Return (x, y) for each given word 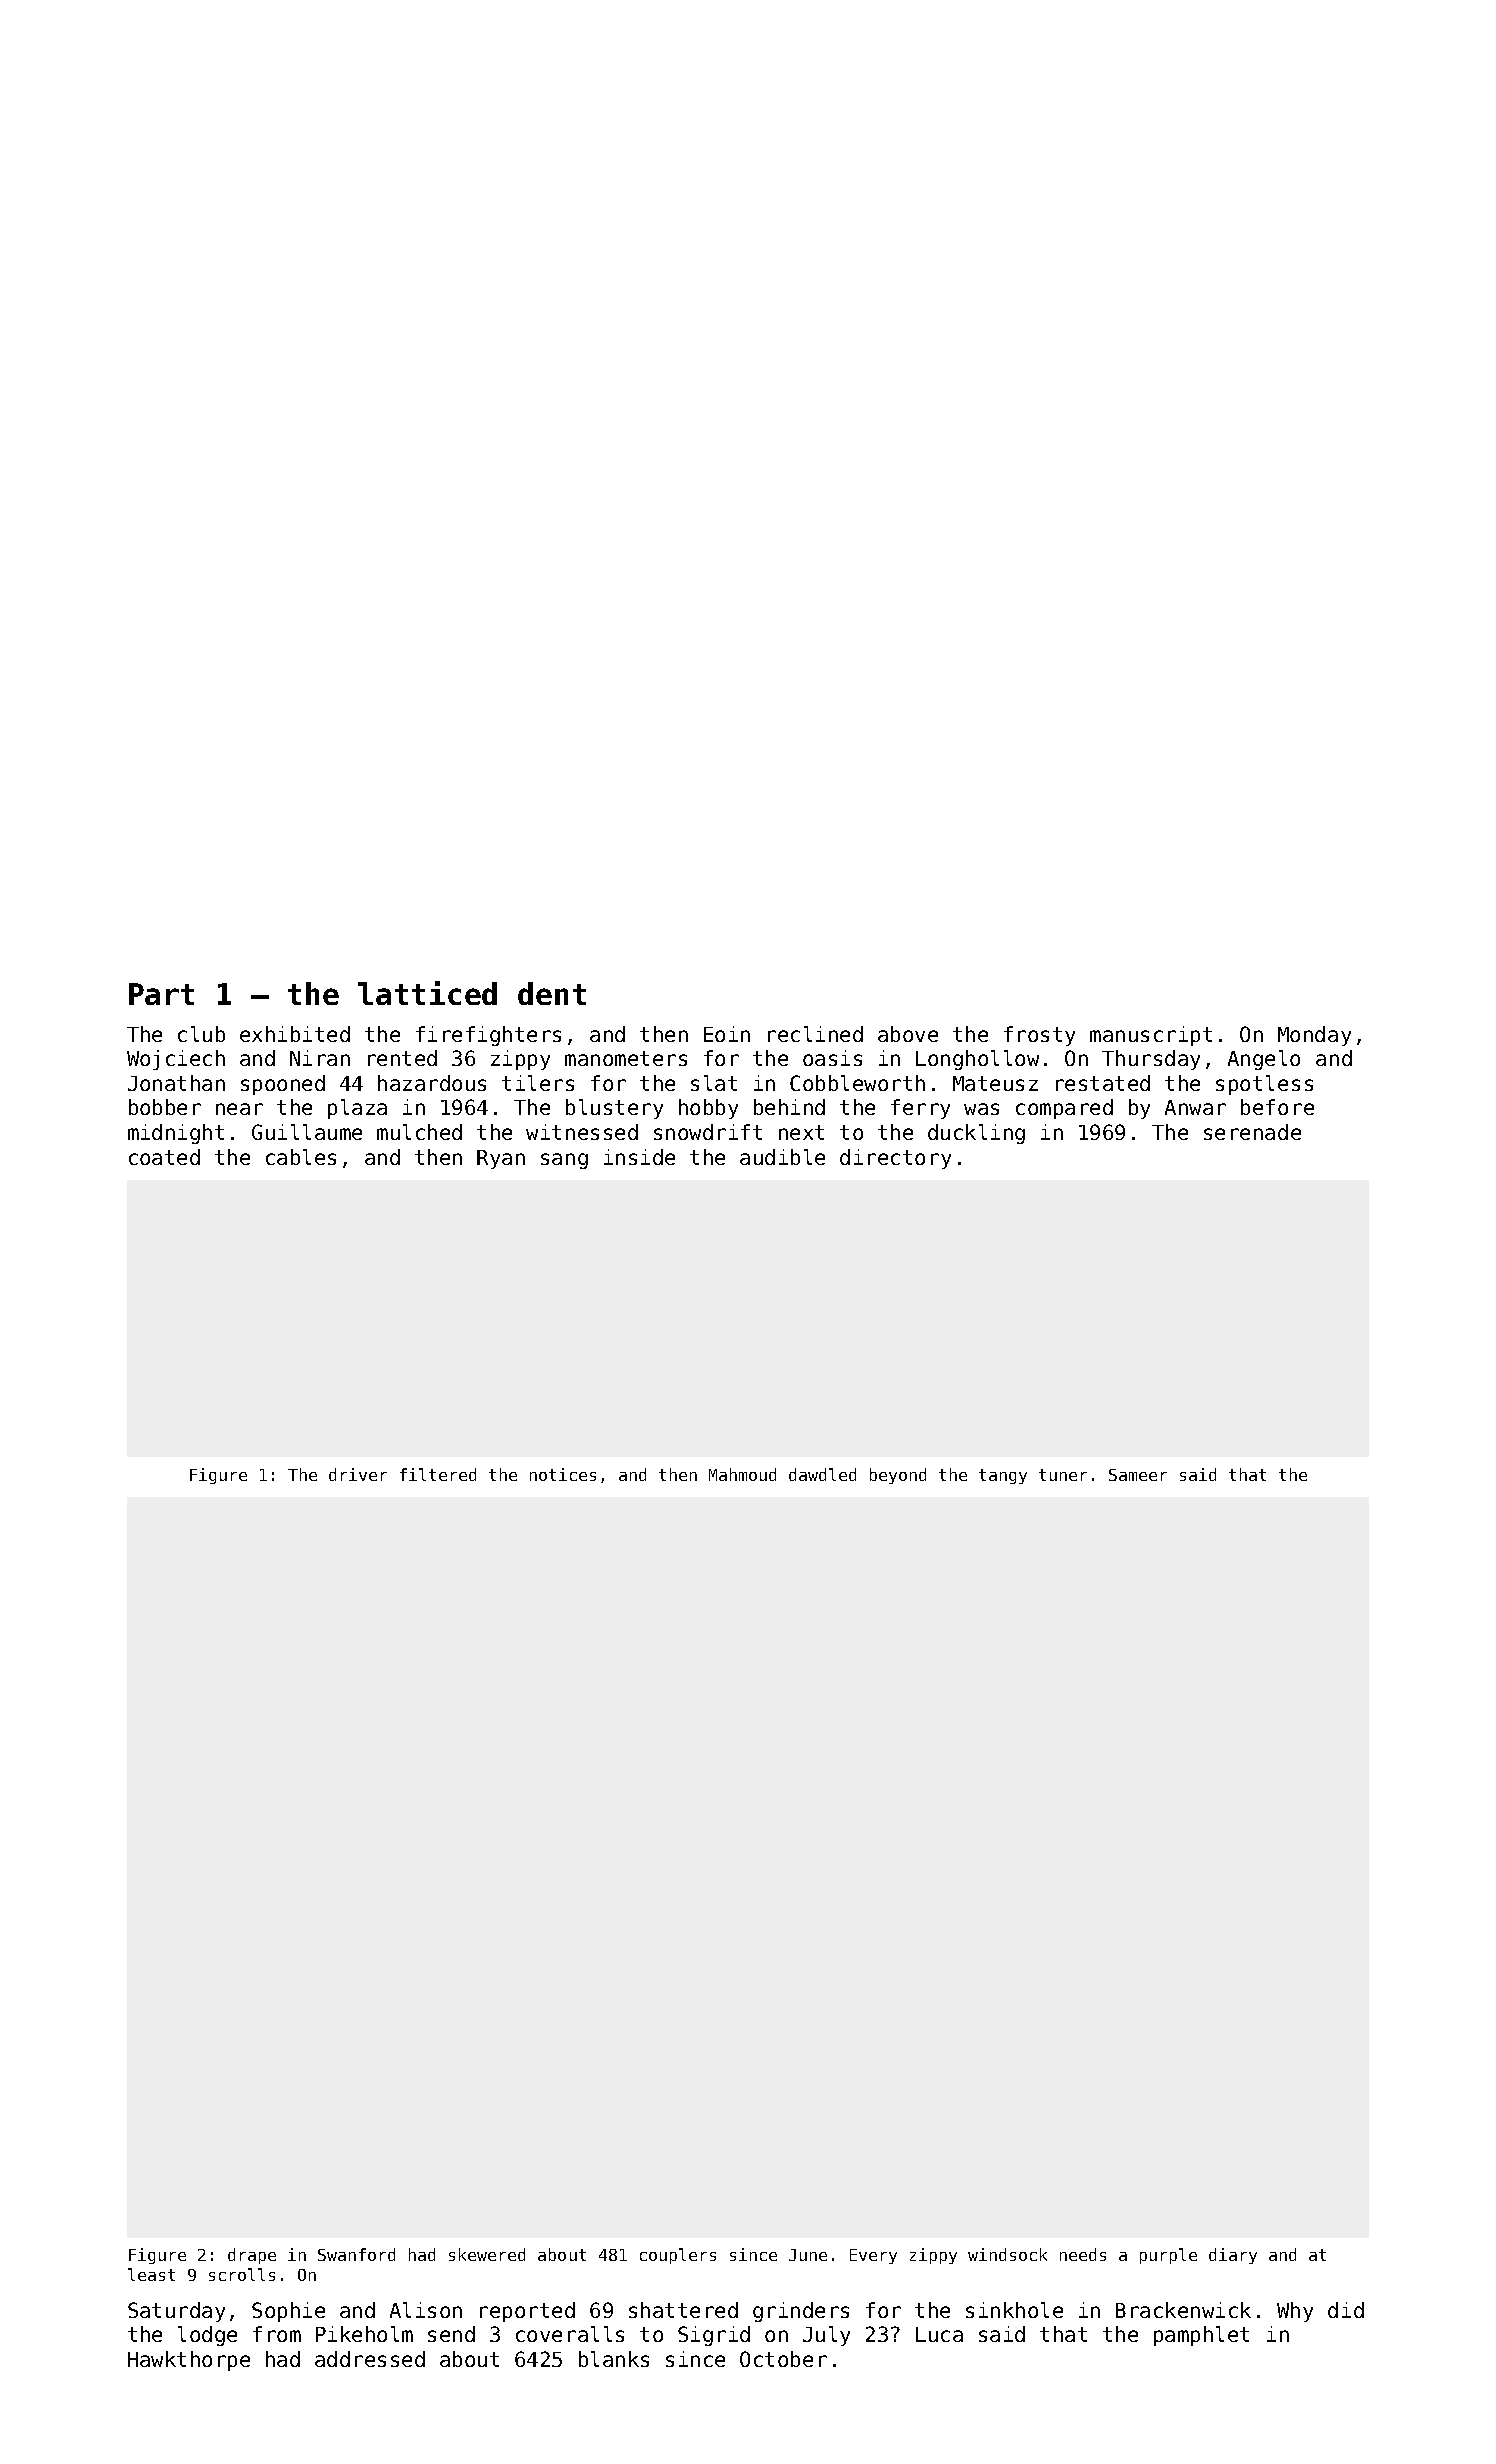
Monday (1314, 1036)
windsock (1007, 2254)
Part (161, 994)
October (783, 2359)
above (908, 1034)
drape (252, 2256)
